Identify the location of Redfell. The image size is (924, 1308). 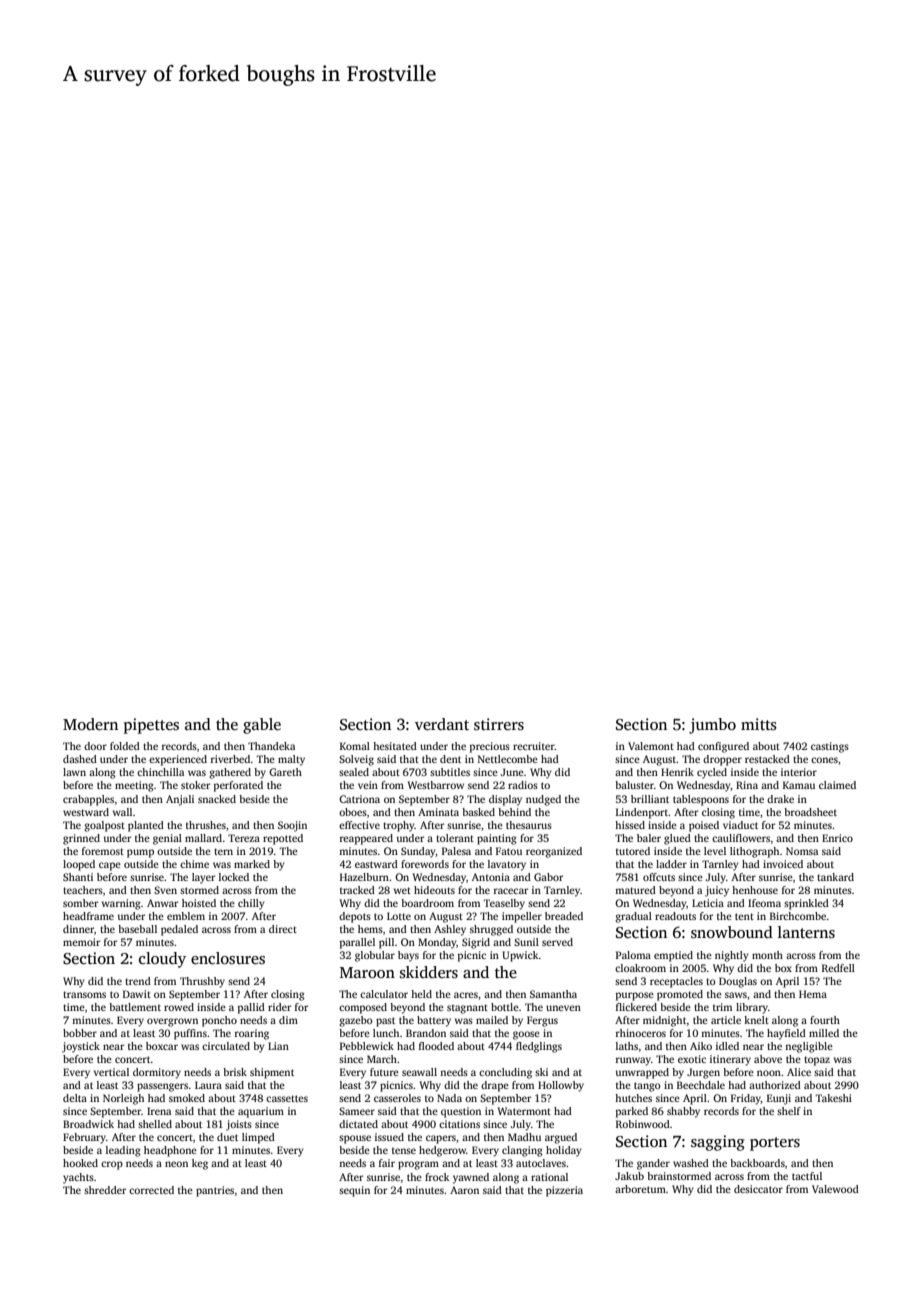
(838, 968).
